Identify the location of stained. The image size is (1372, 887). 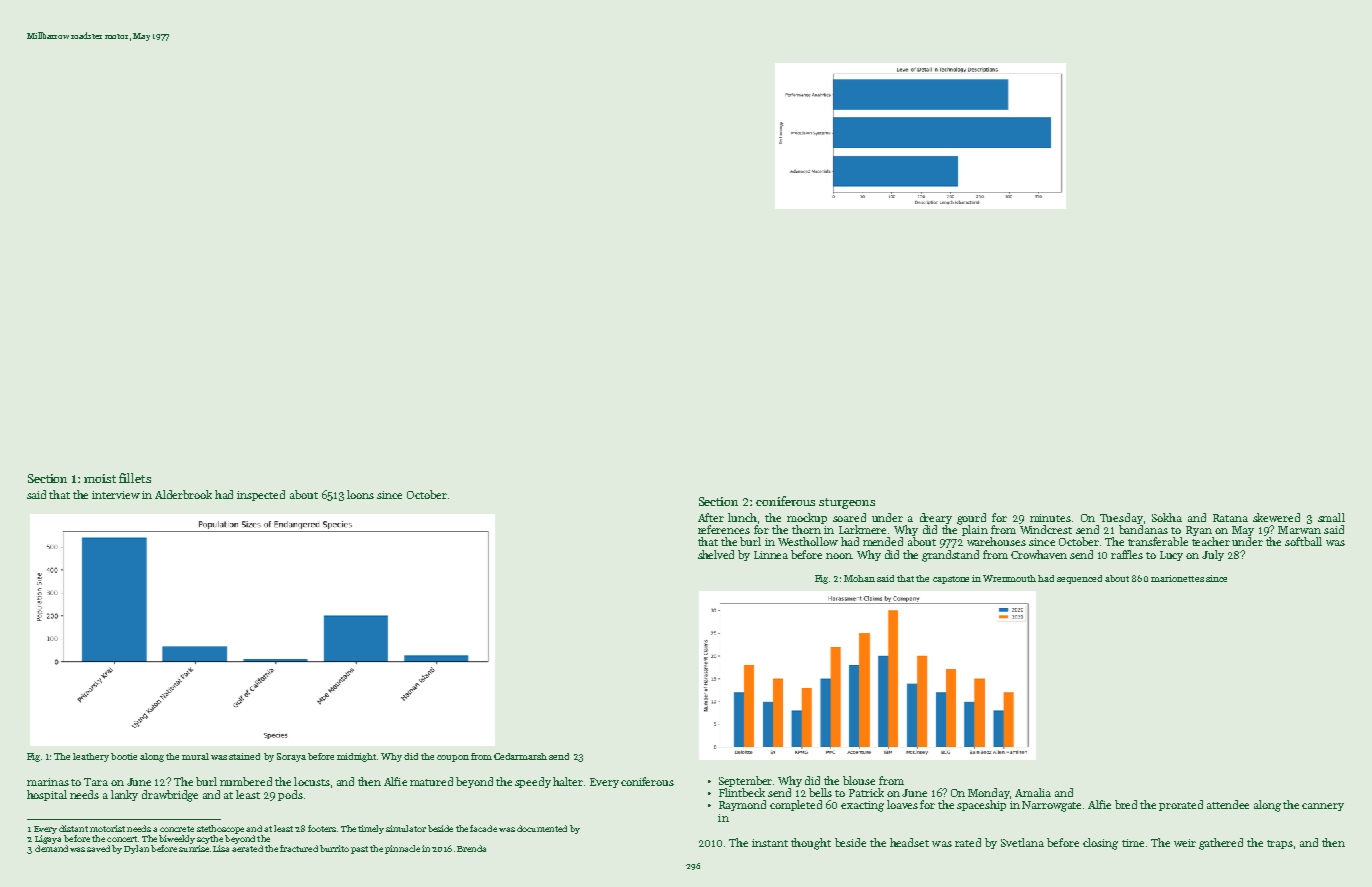
(244, 756).
